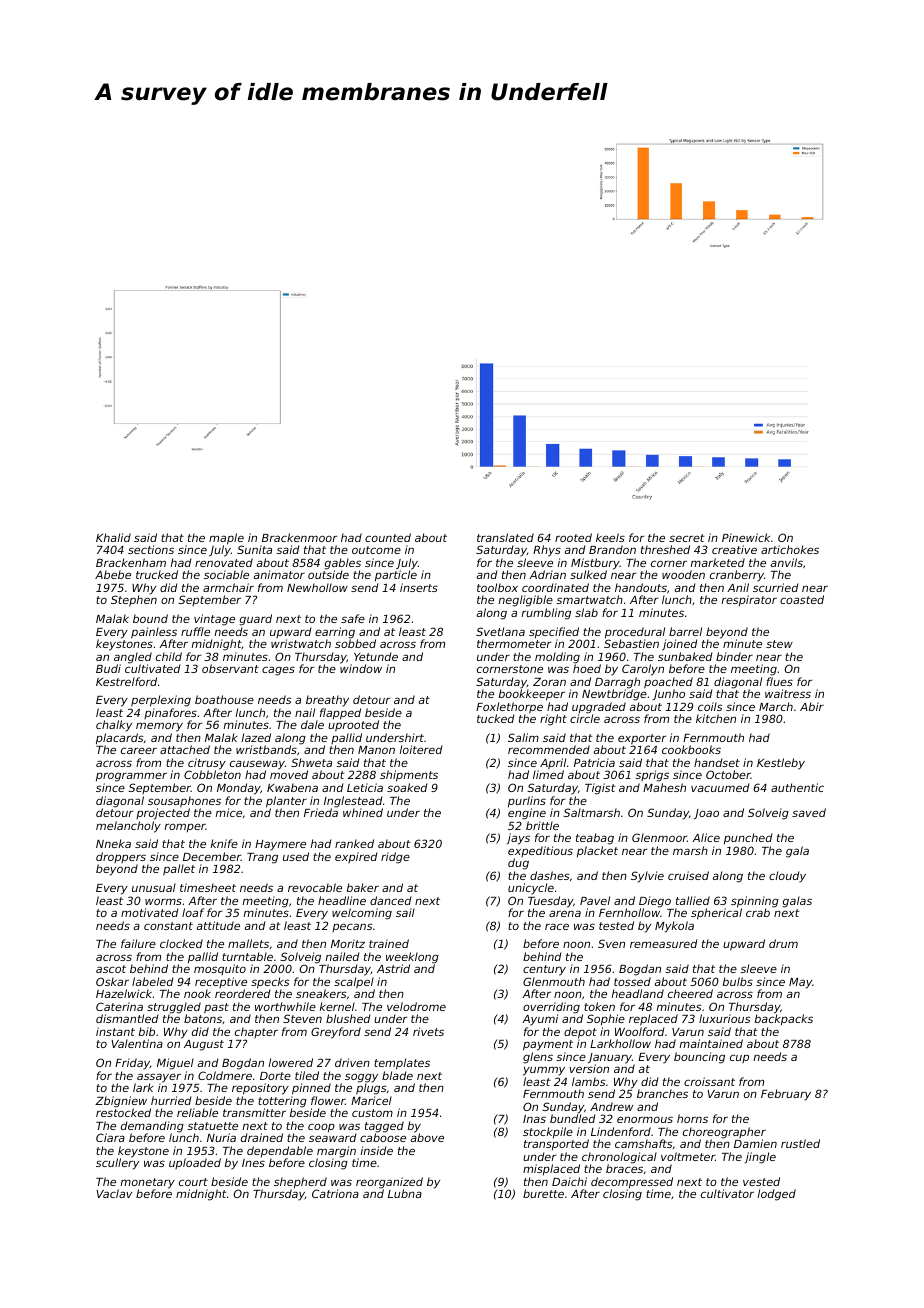 This page has height=1308, width=924. What do you see at coordinates (113, 574) in the page?
I see `Abebe` at bounding box center [113, 574].
